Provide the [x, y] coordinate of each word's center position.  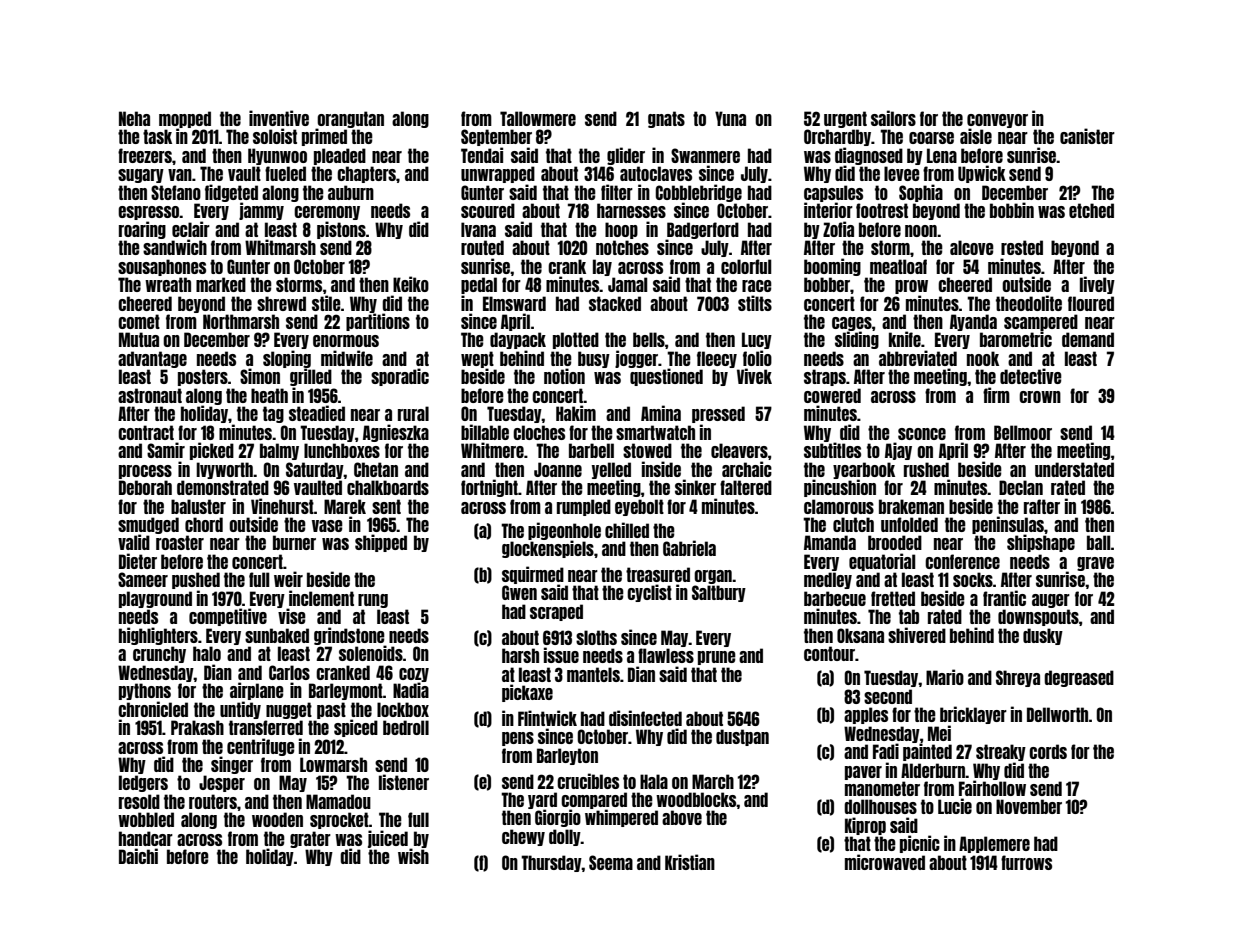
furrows [1026, 862]
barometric [1016, 339]
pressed [718, 414]
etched [1091, 210]
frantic [1004, 598]
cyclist [649, 593]
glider [626, 156]
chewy [523, 837]
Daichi [138, 856]
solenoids [371, 653]
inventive [279, 118]
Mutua [139, 339]
